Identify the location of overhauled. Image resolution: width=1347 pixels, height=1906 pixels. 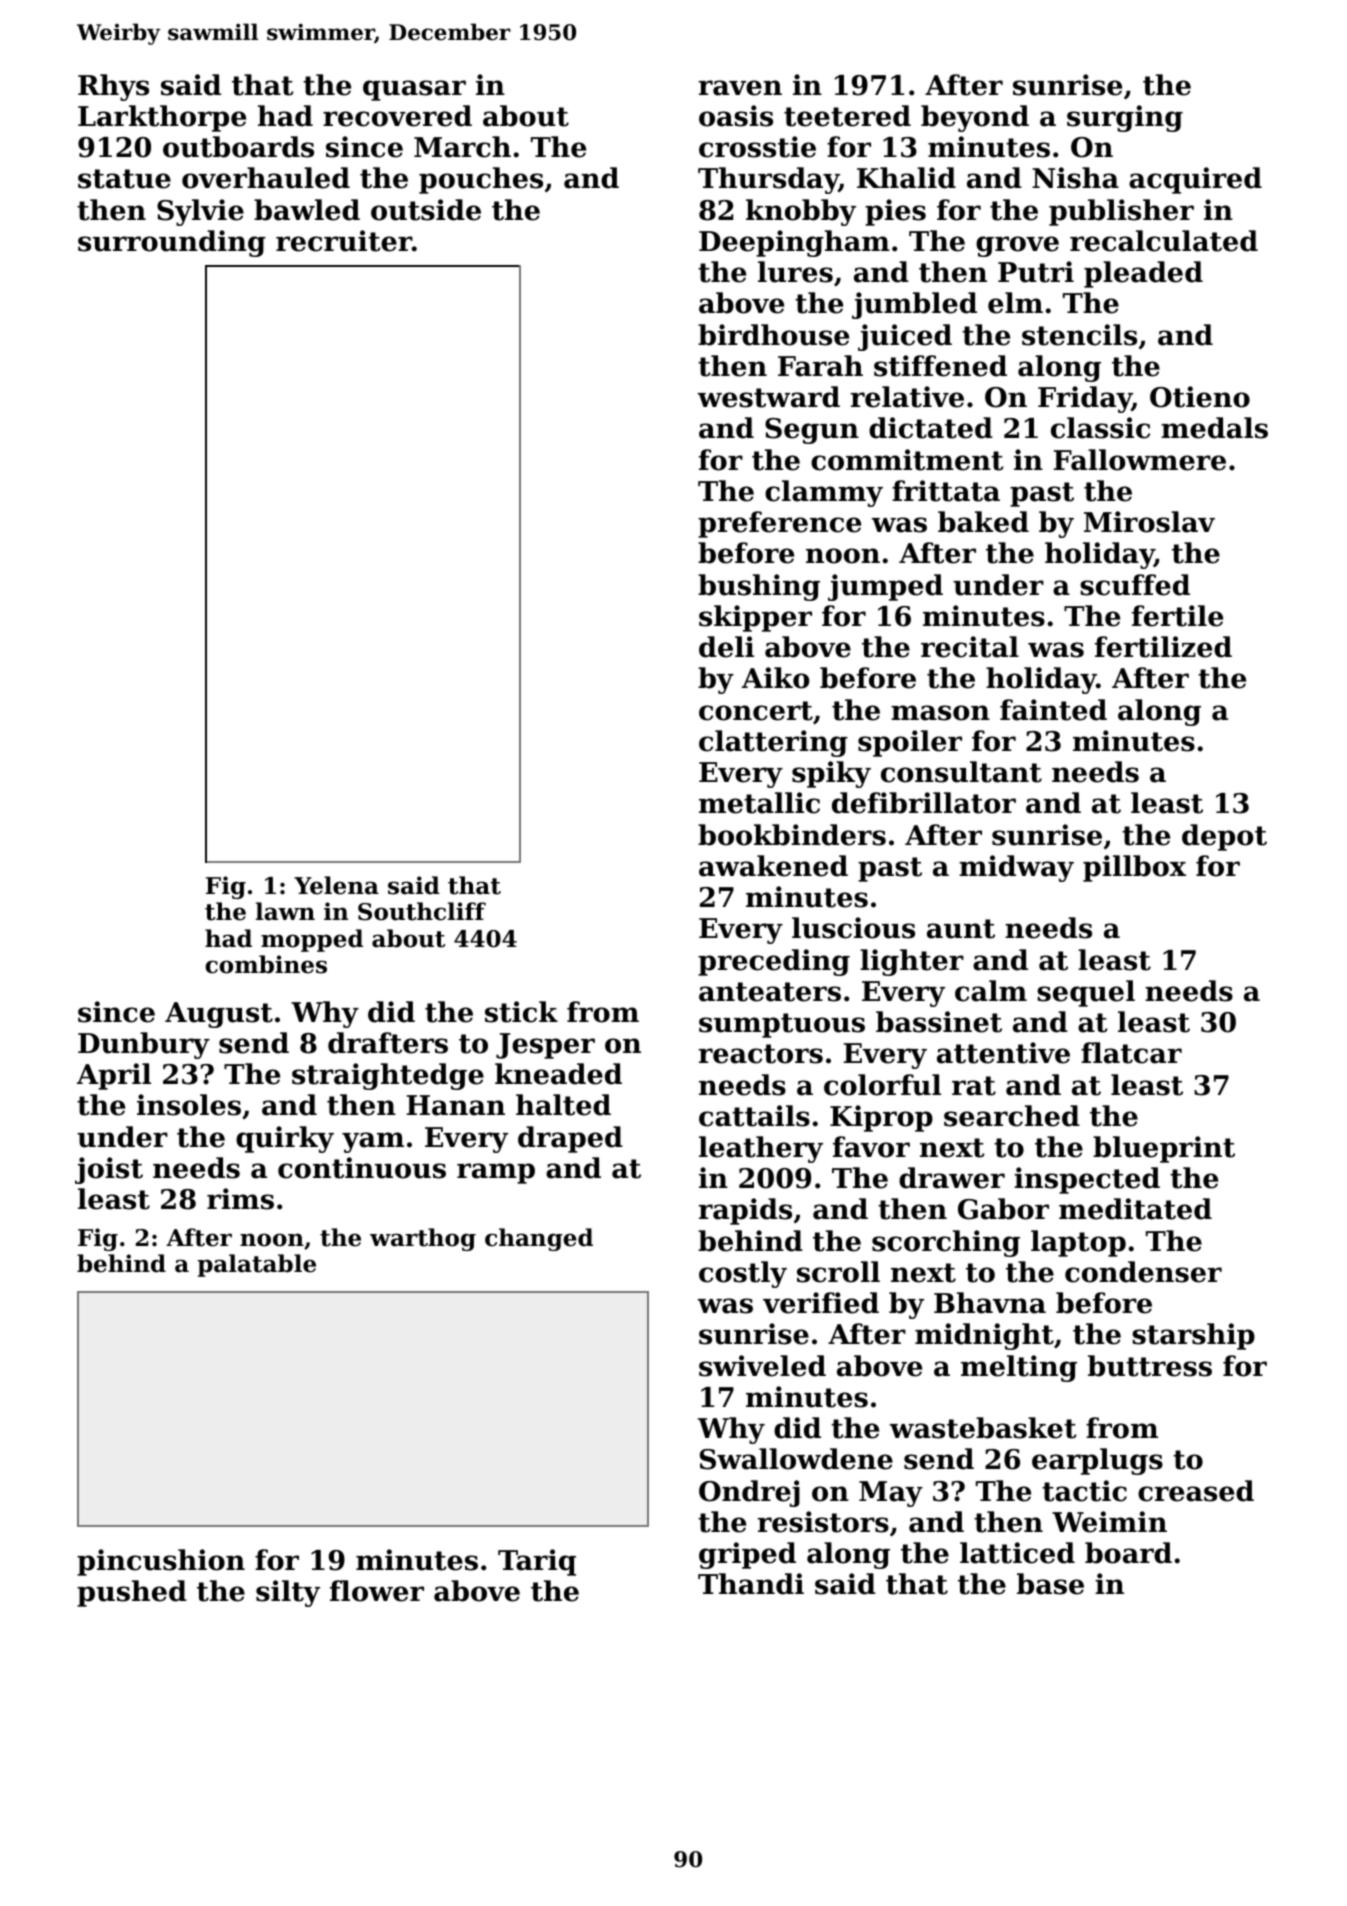
(266, 178).
